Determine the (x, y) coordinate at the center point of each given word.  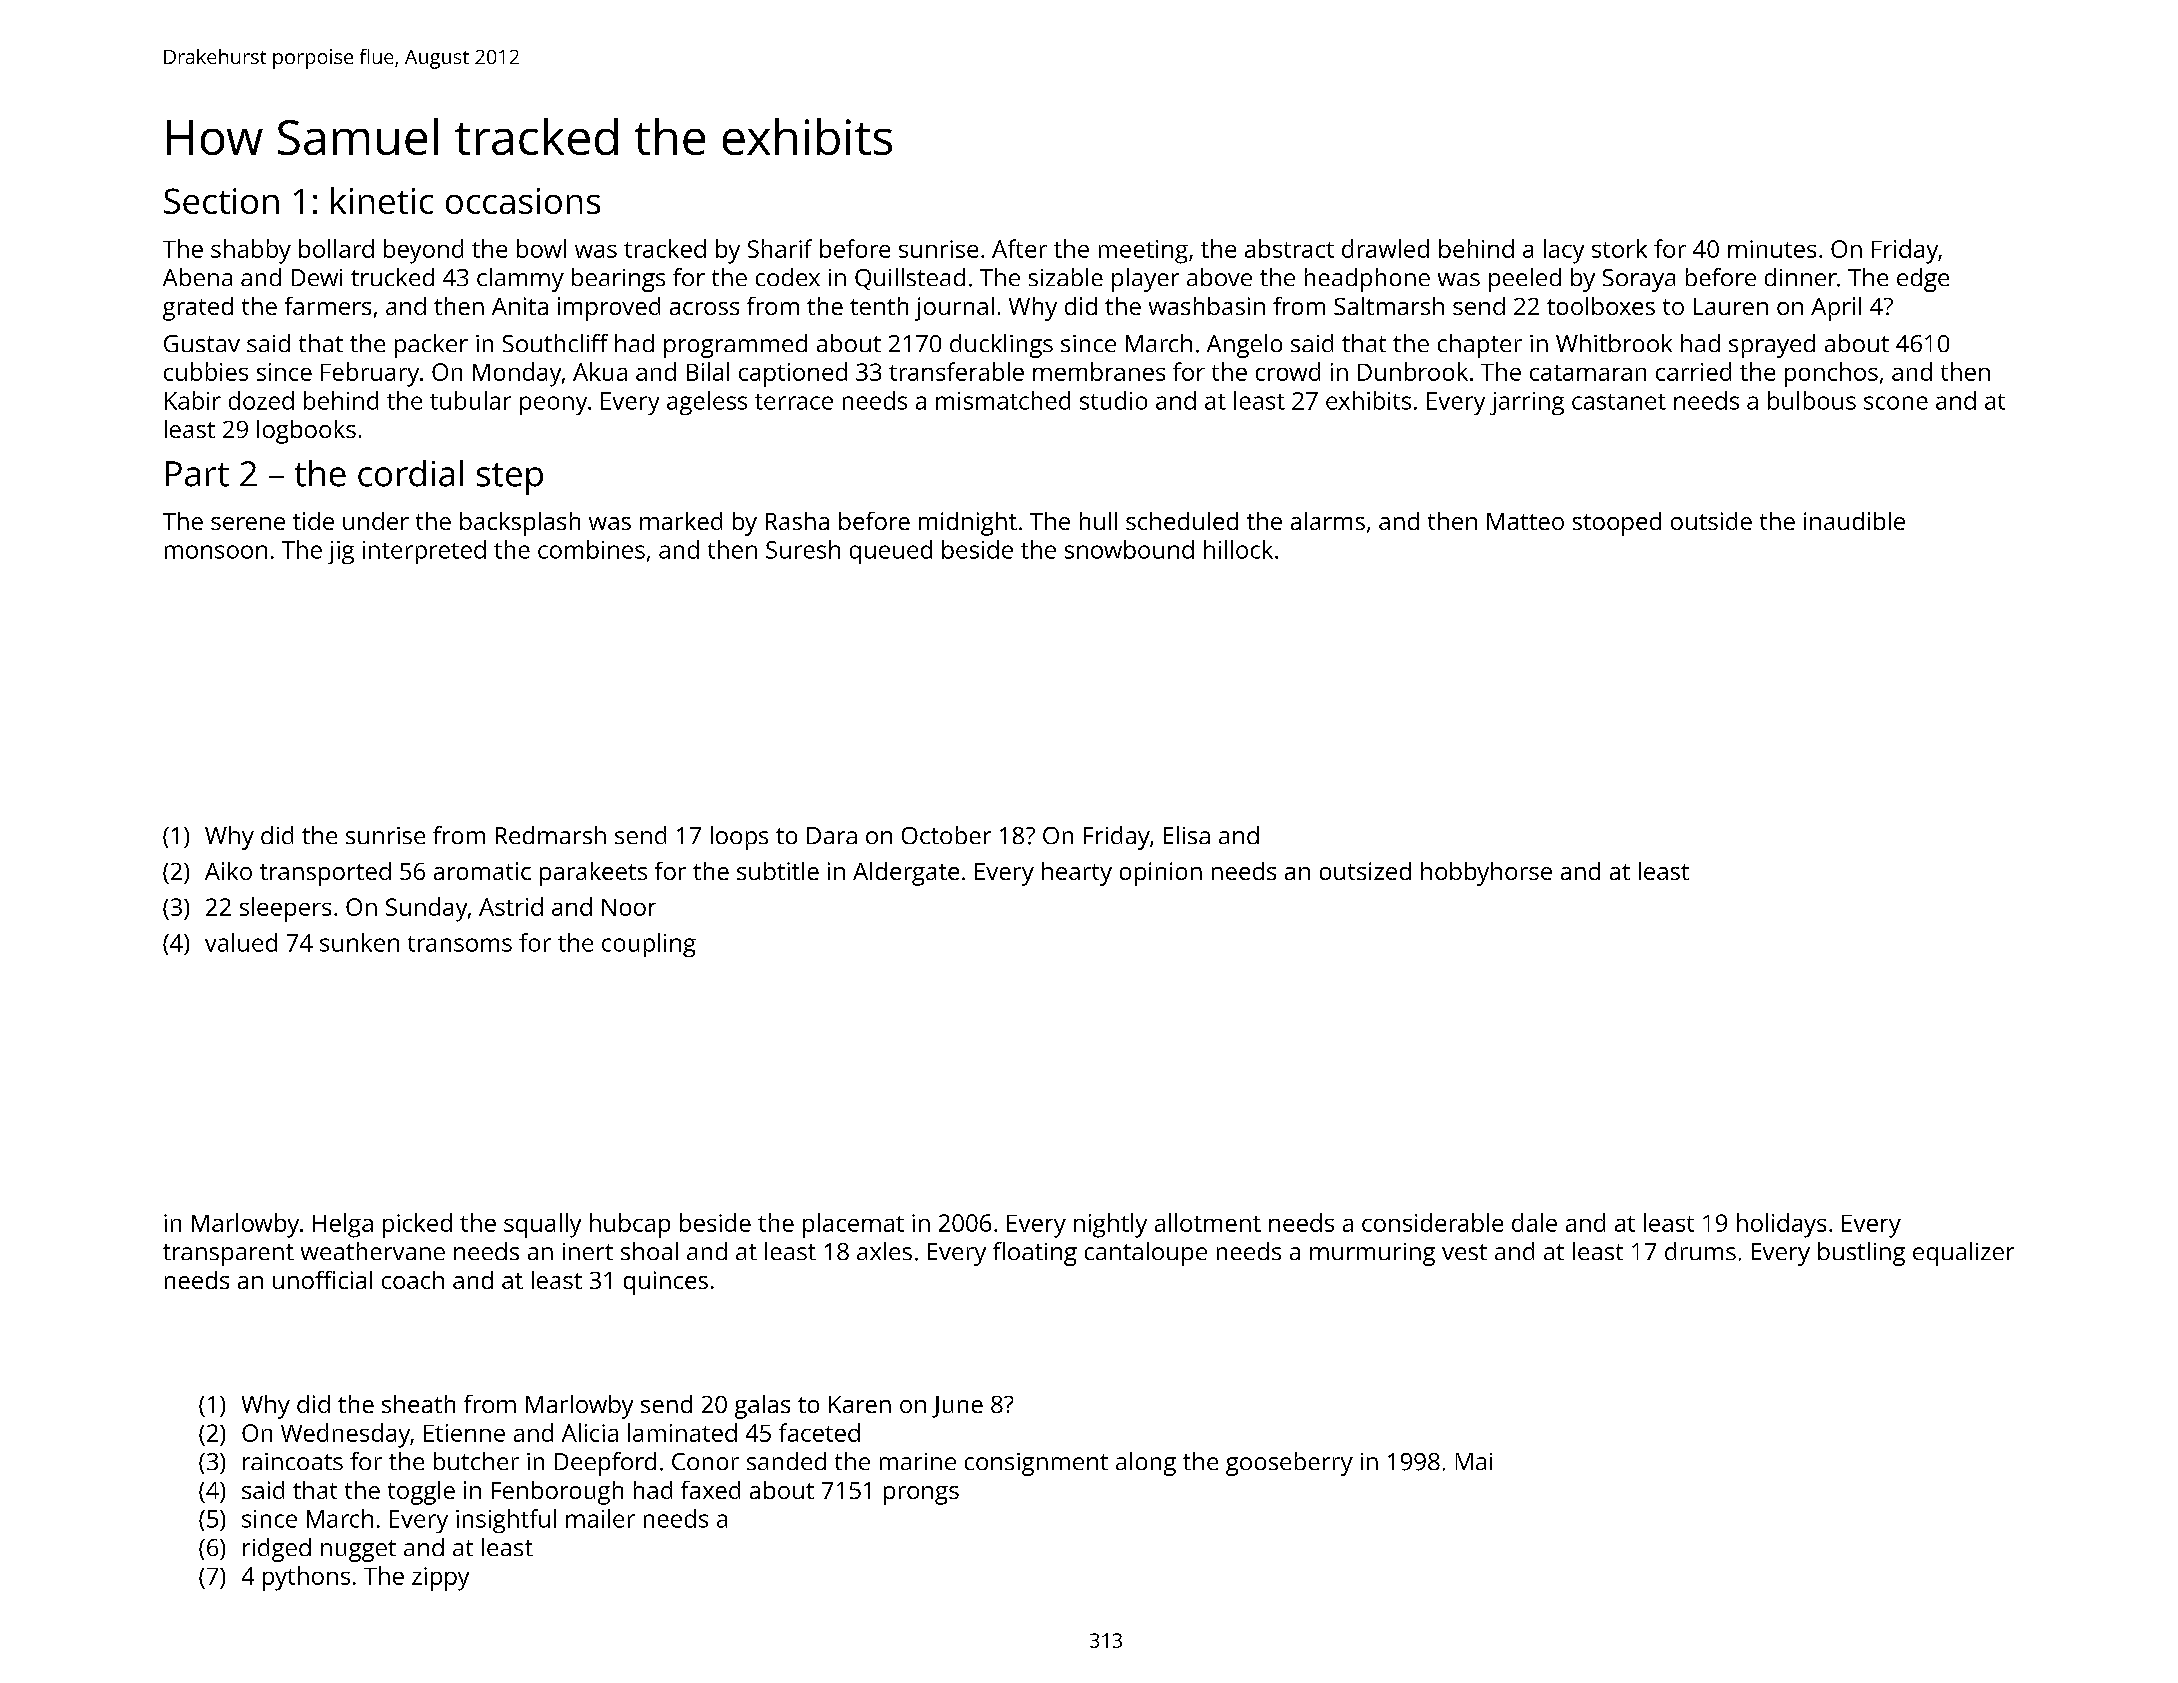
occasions (523, 201)
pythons (306, 1578)
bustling (1861, 1254)
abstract (1289, 248)
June (957, 1407)
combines (591, 549)
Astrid (511, 906)
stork (1619, 248)
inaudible (1854, 521)
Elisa (1187, 835)
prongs (921, 1495)
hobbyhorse (1486, 874)
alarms (1328, 521)
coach (413, 1280)
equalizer (1963, 1254)
